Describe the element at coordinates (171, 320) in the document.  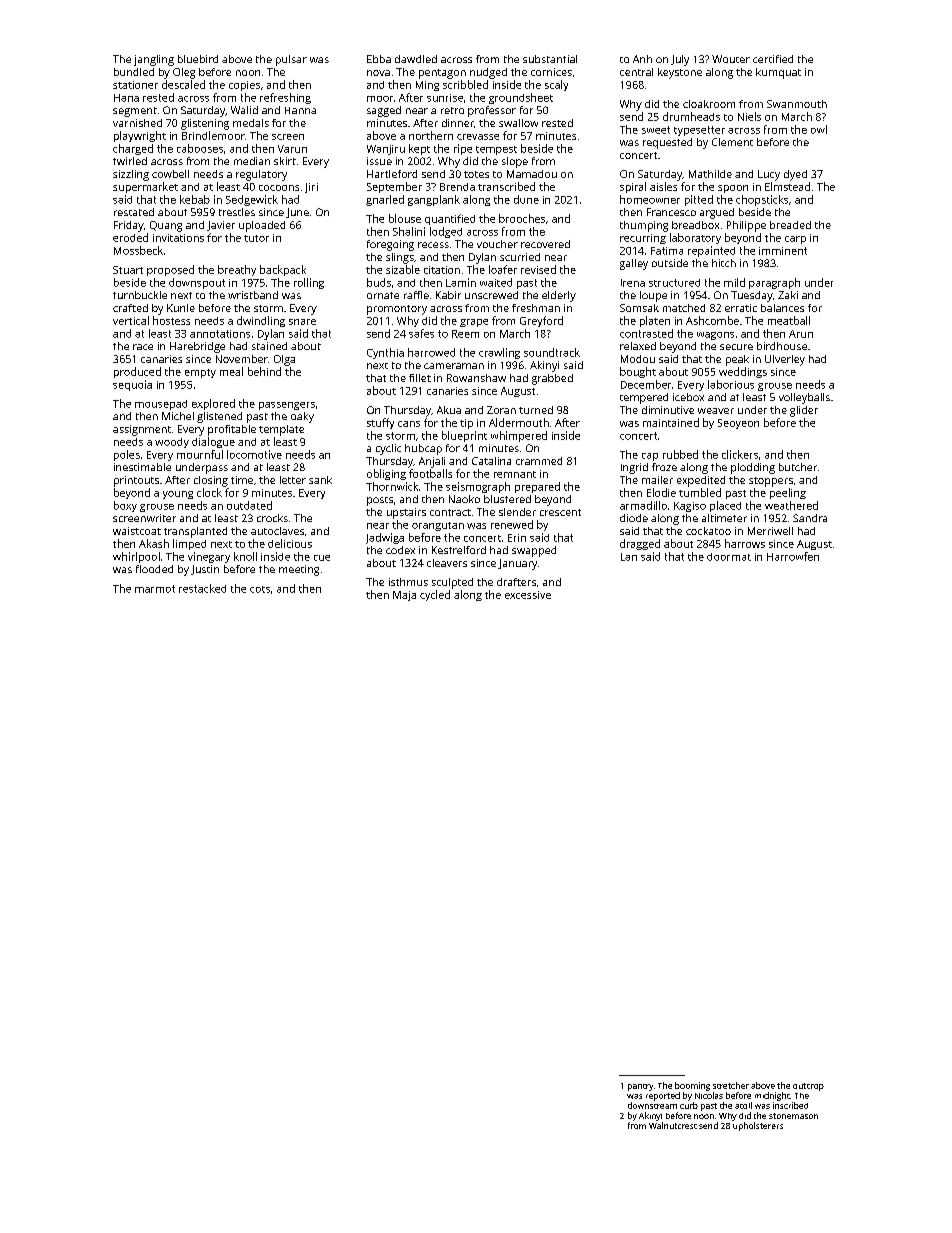
I see `hostess` at that location.
